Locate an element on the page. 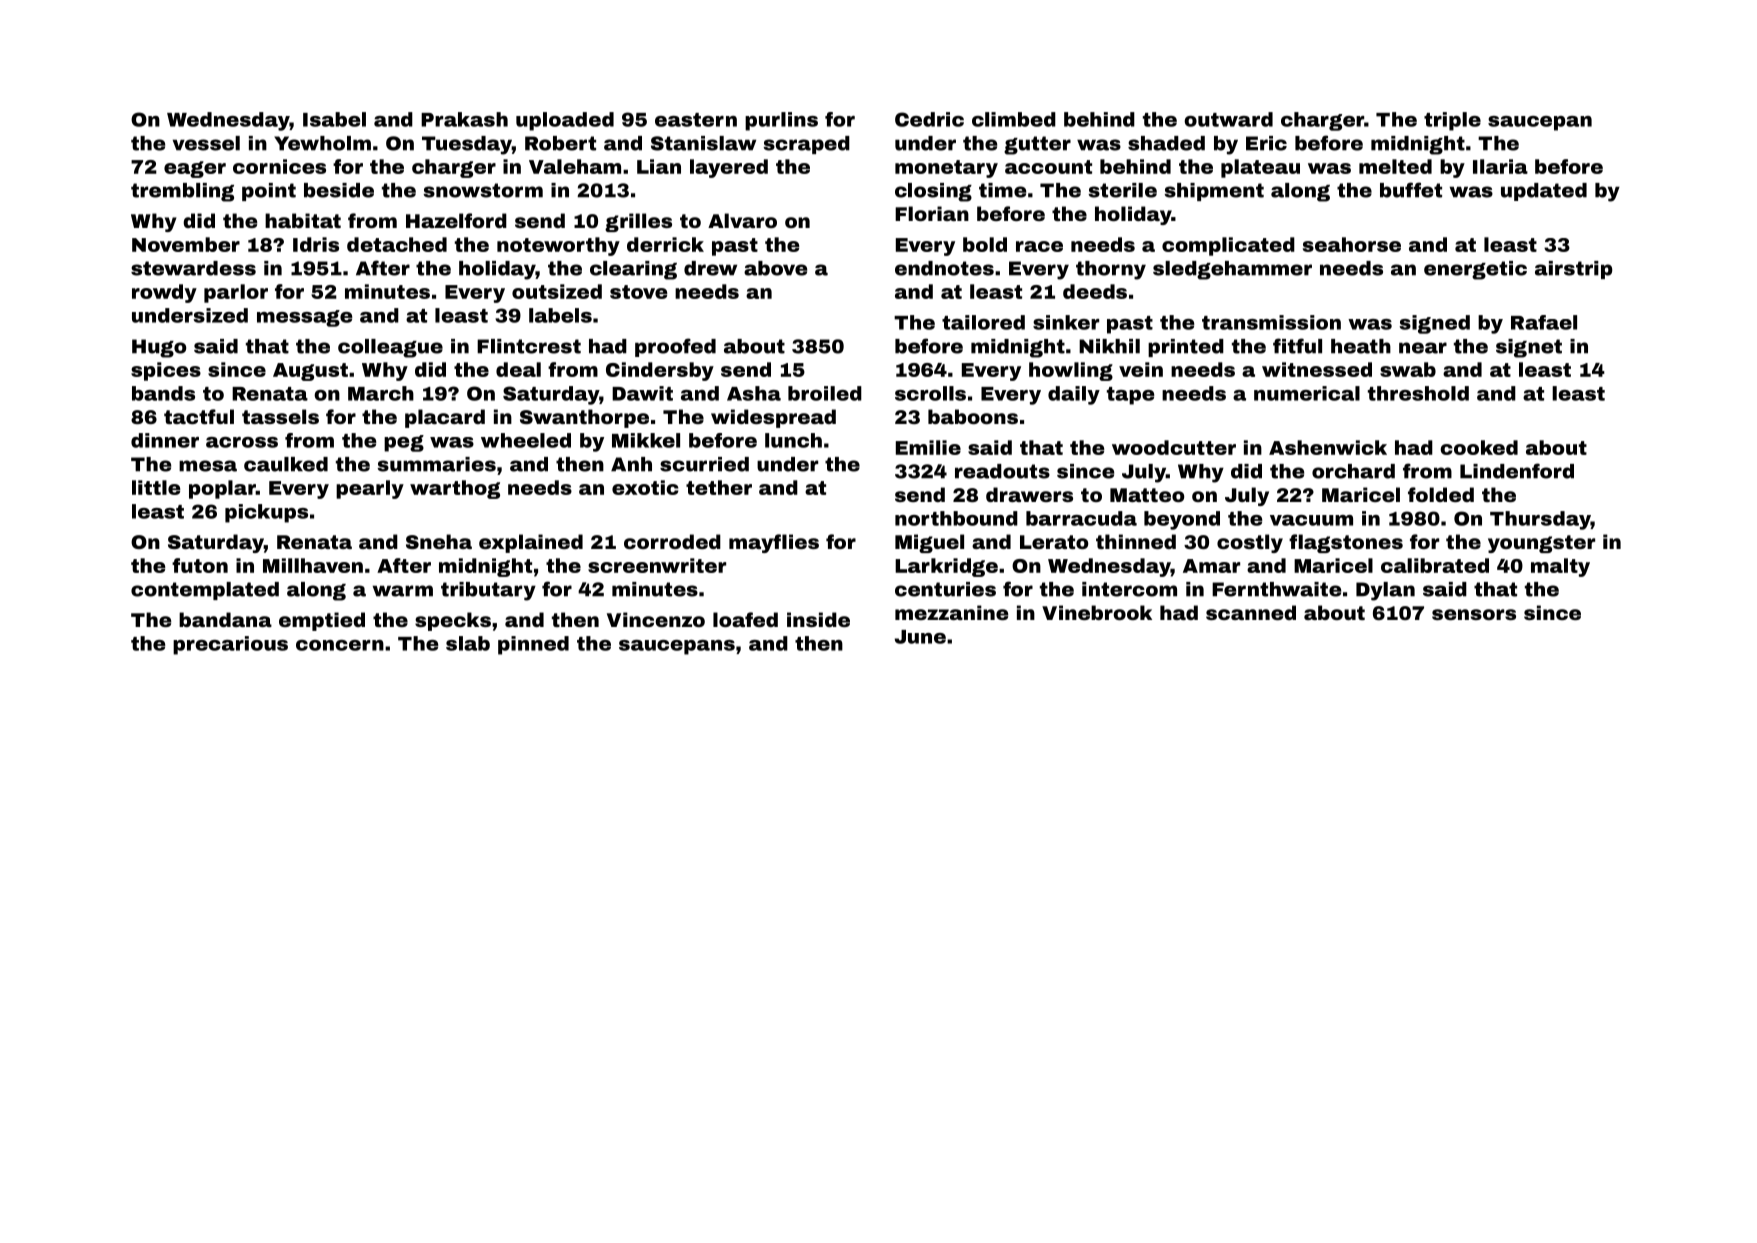 This image has width=1757, height=1243. cornices is located at coordinates (279, 166).
